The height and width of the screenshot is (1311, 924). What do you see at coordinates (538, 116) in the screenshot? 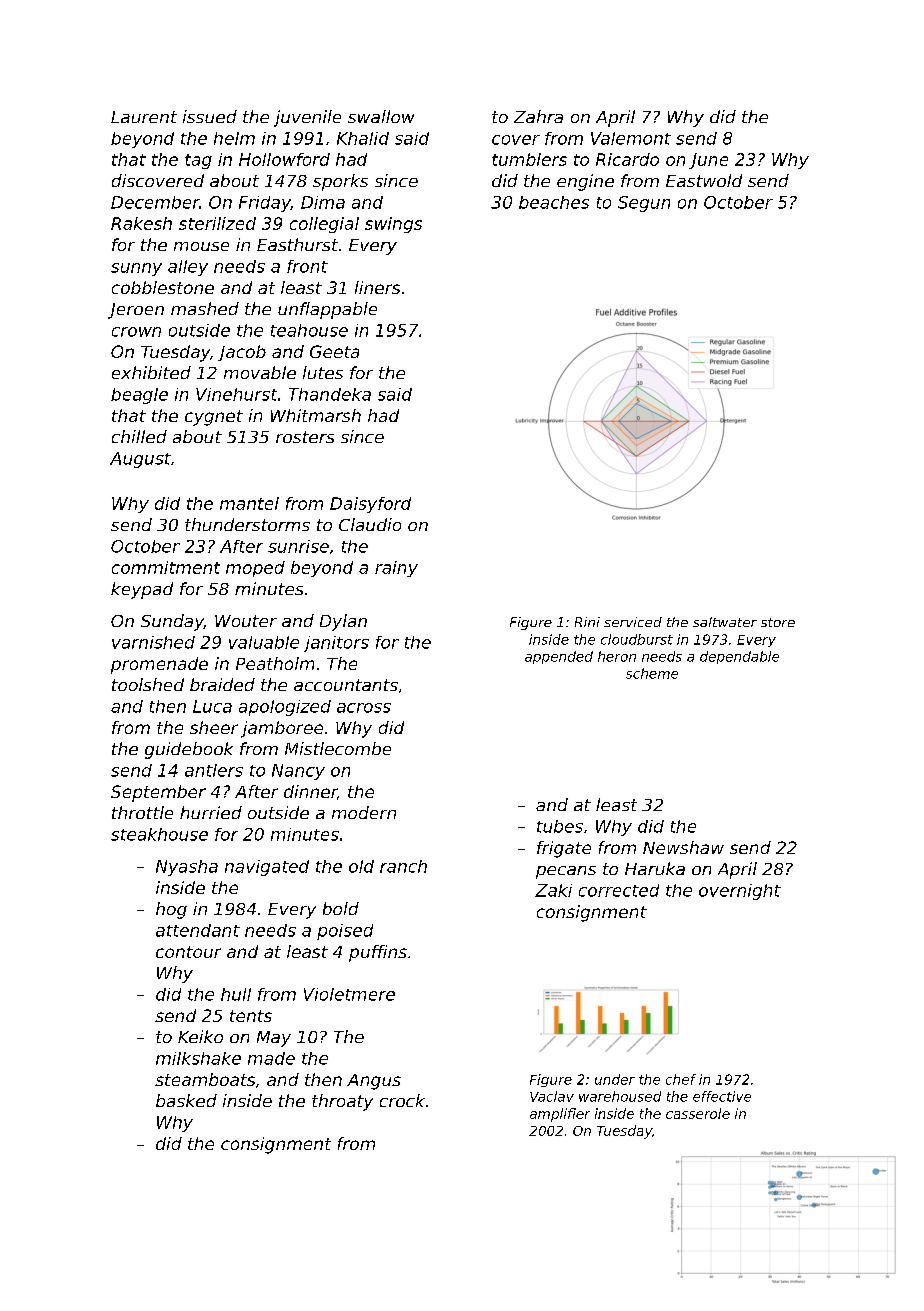
I see `Zahra` at bounding box center [538, 116].
